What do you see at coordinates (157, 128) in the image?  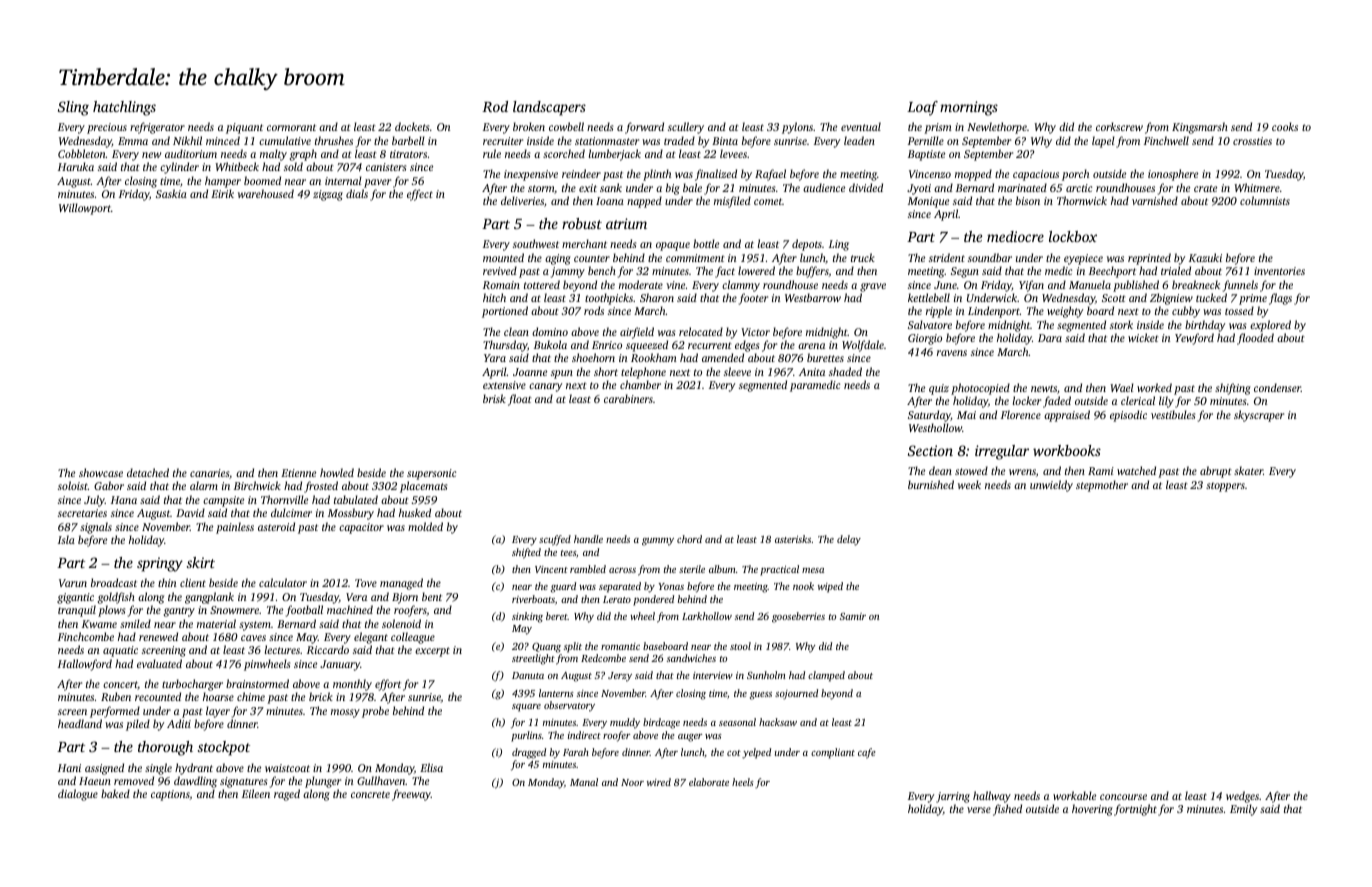 I see `refrigerator` at bounding box center [157, 128].
